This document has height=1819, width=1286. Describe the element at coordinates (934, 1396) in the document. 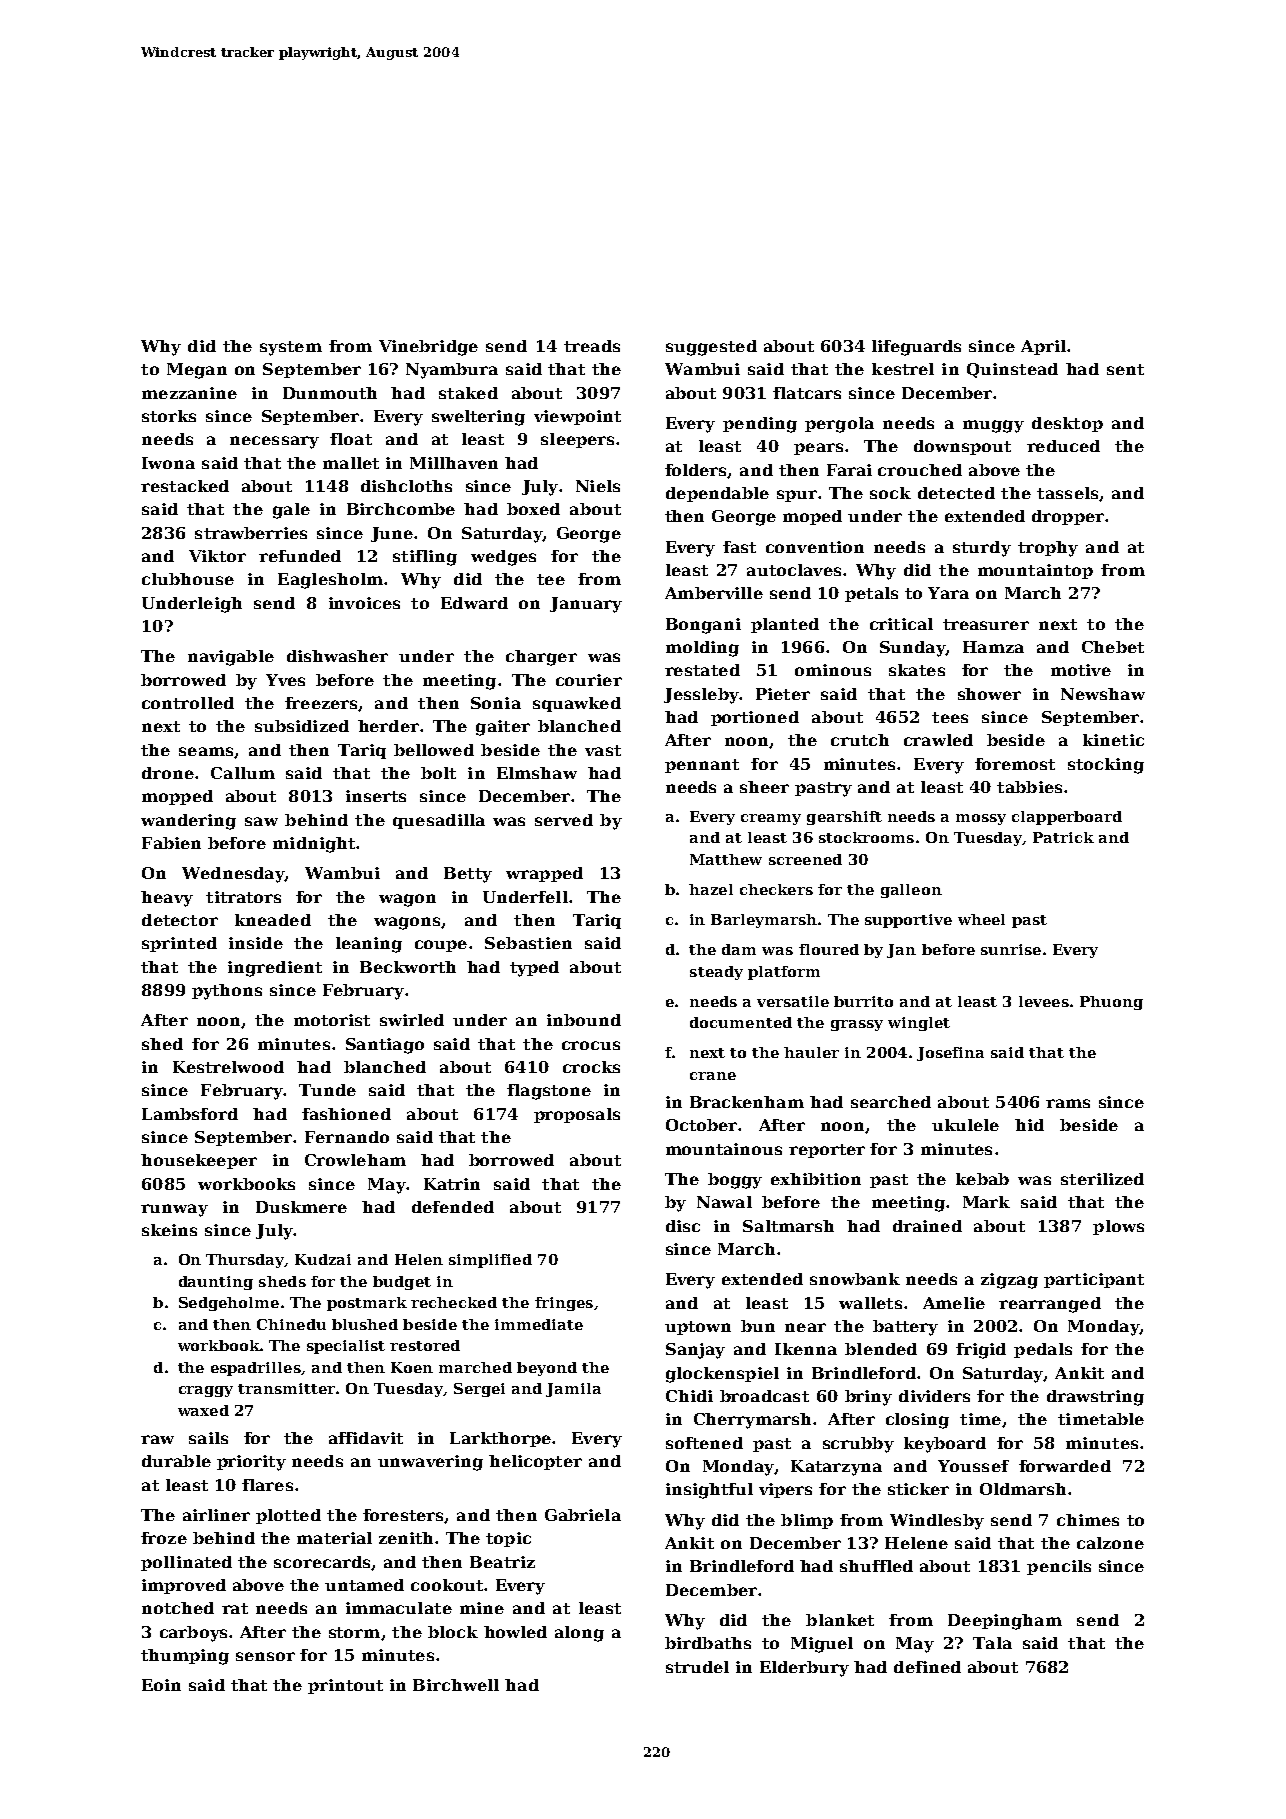

I see `dividers` at that location.
